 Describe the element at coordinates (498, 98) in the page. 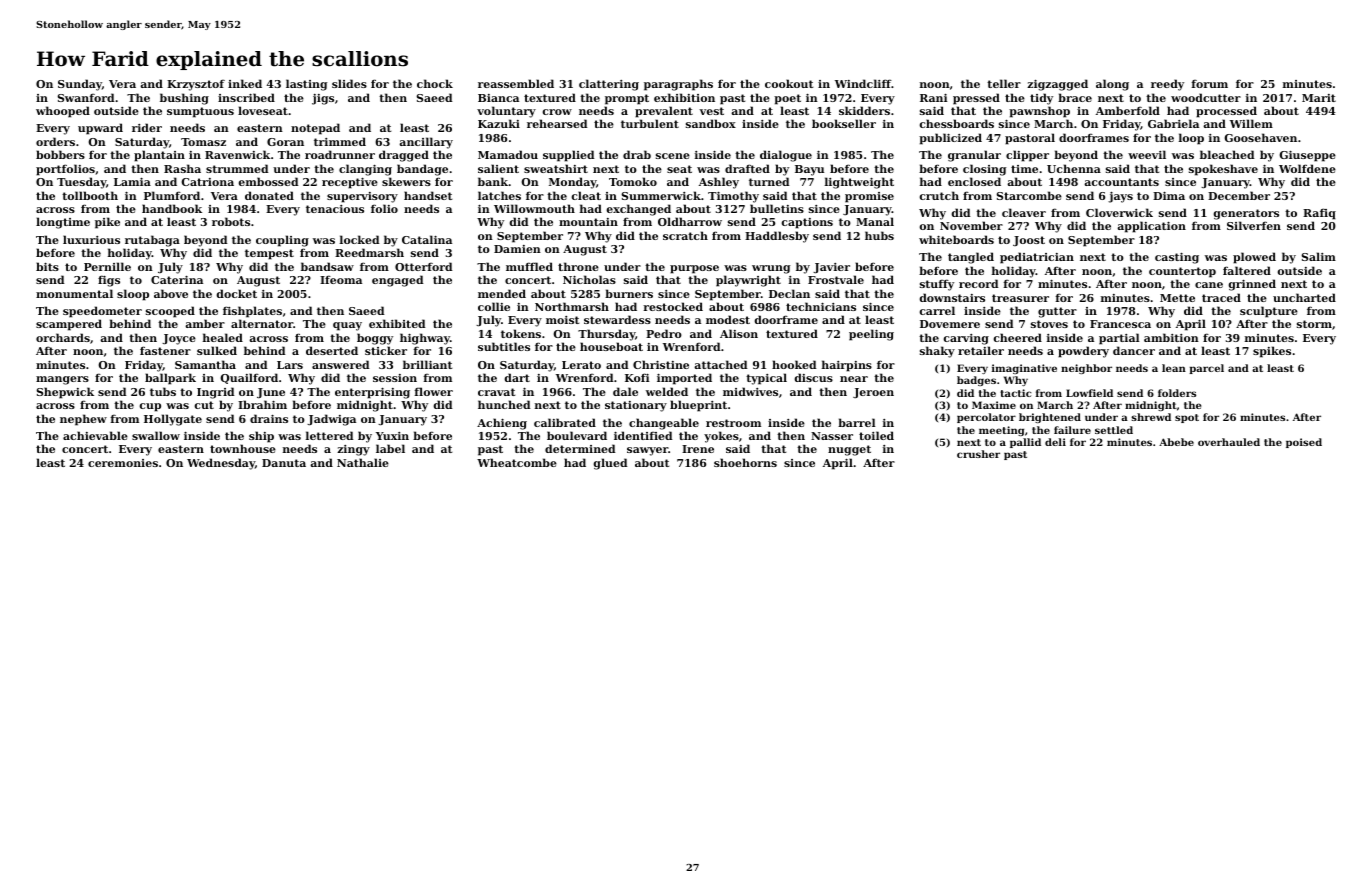

I see `Bianca` at that location.
